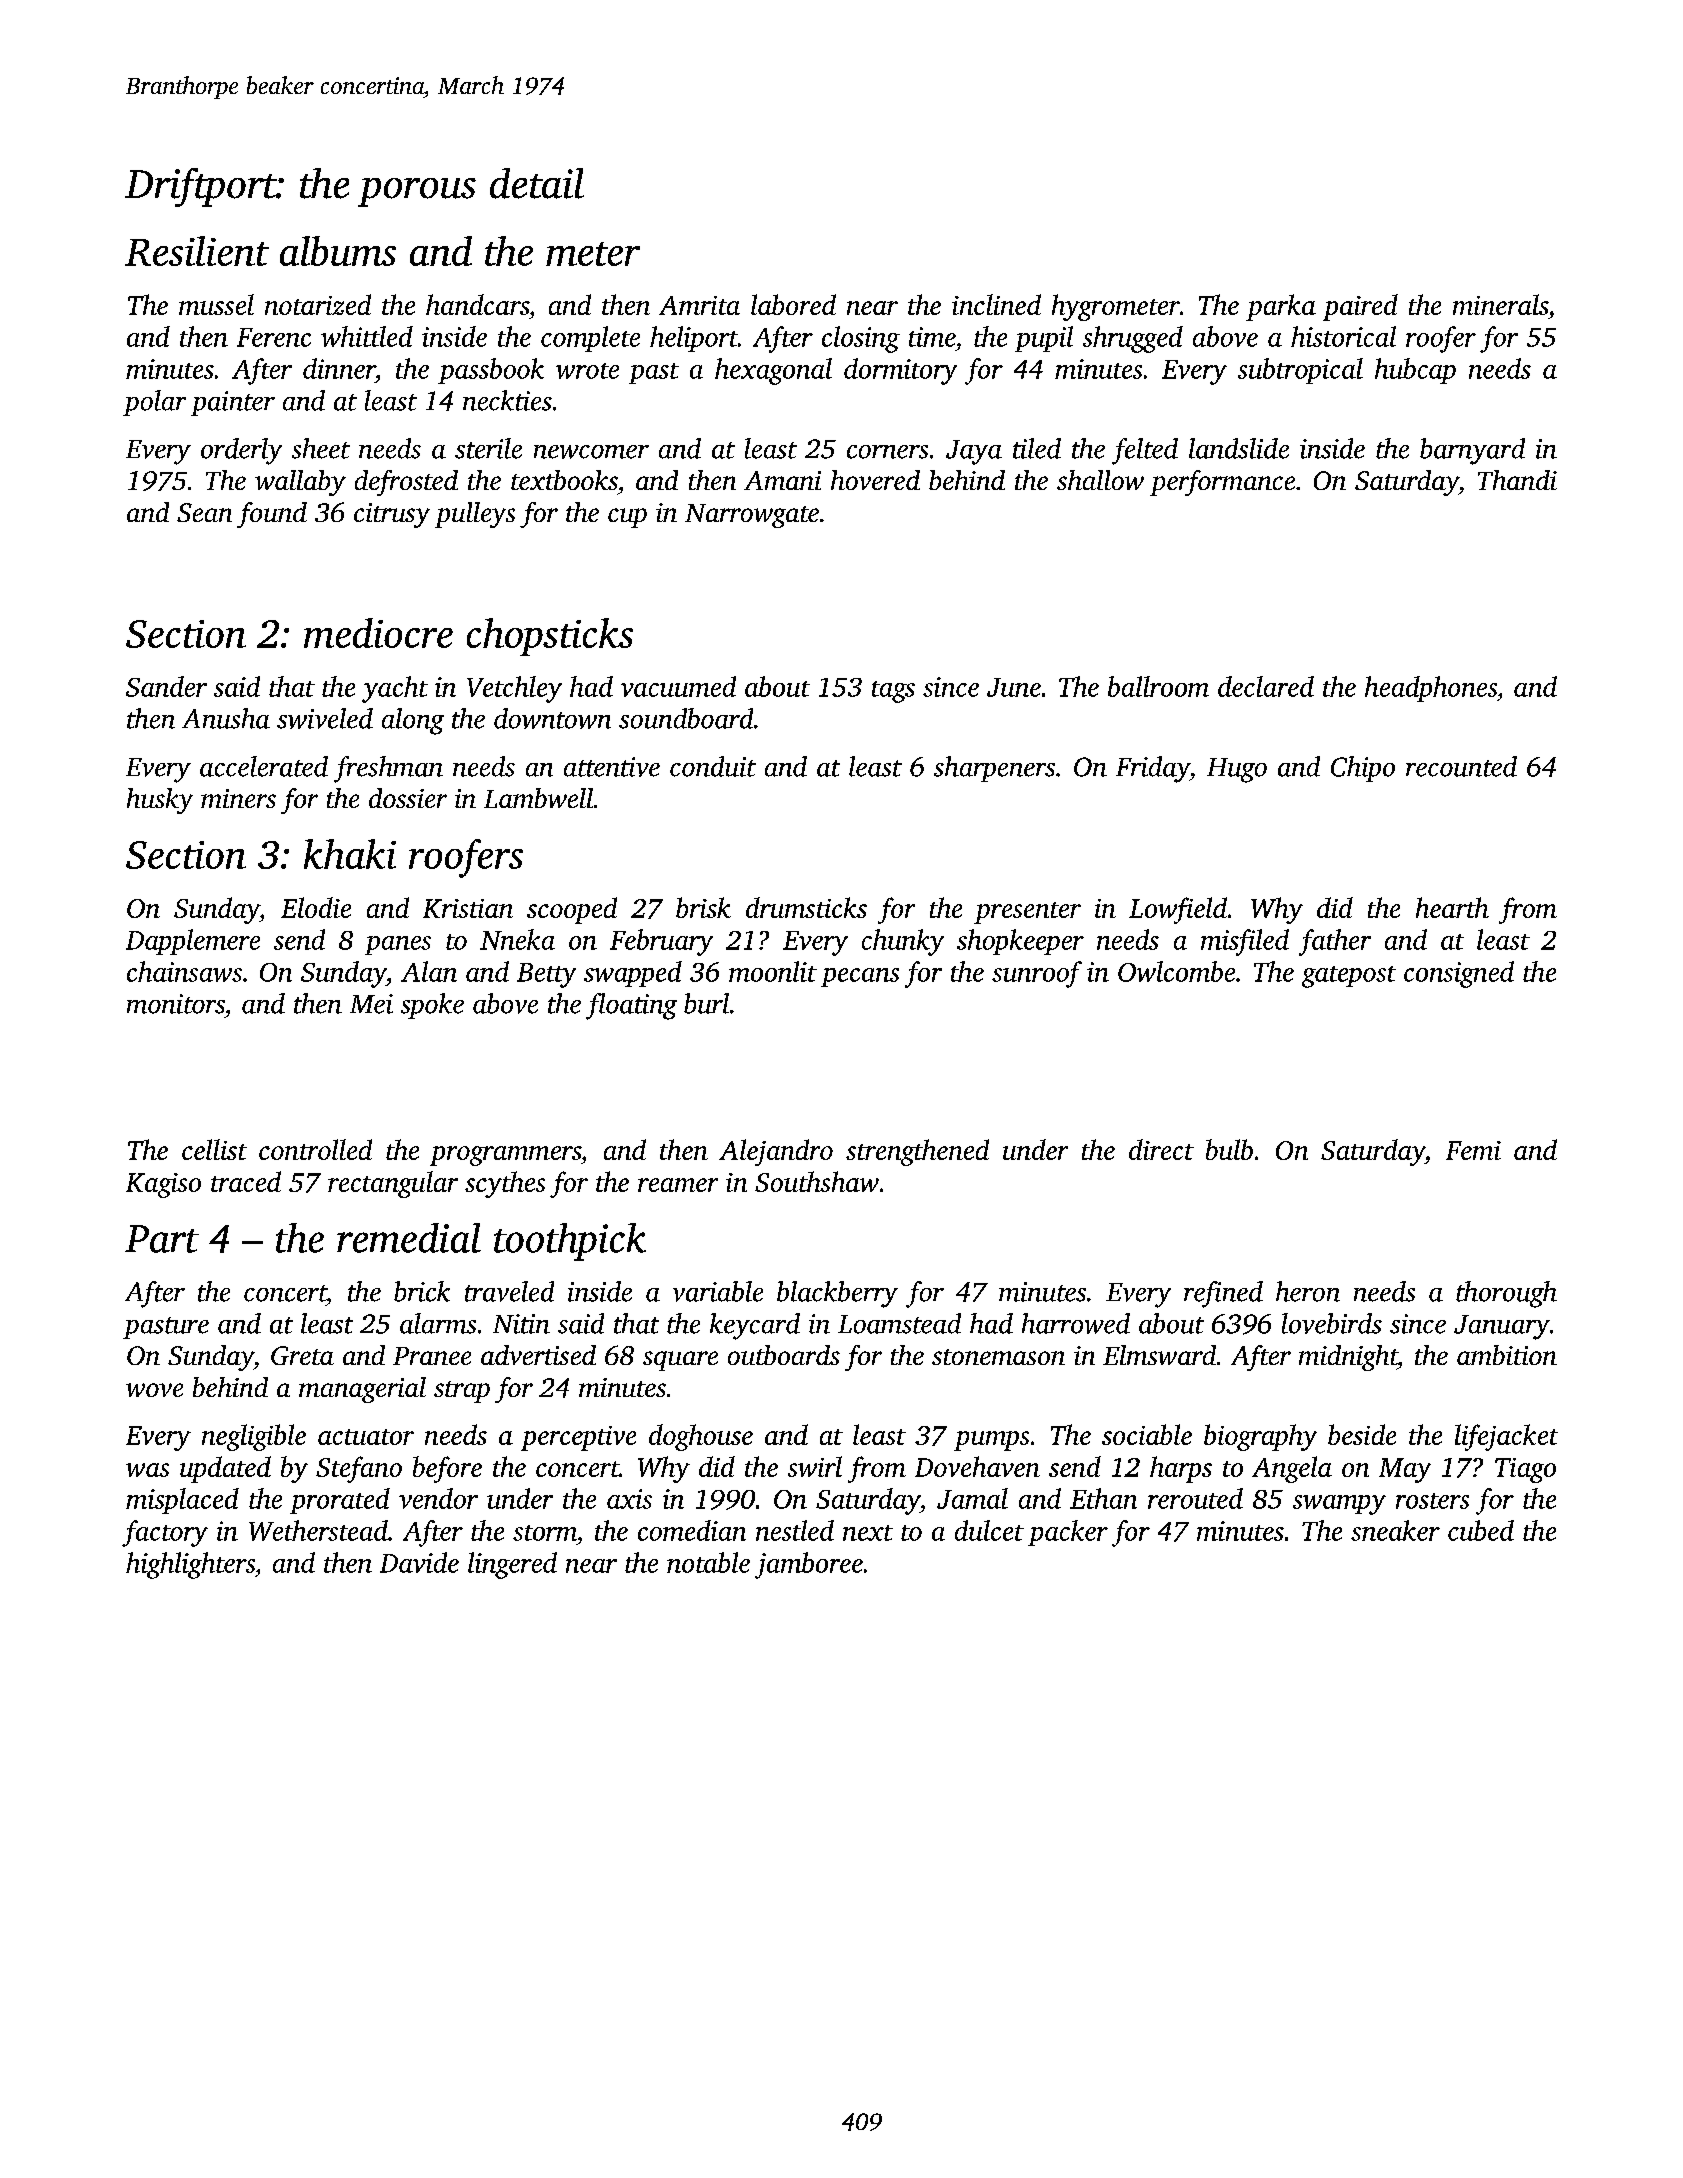 Image resolution: width=1683 pixels, height=2178 pixels. Describe the element at coordinates (1517, 480) in the page. I see `Thandi` at that location.
